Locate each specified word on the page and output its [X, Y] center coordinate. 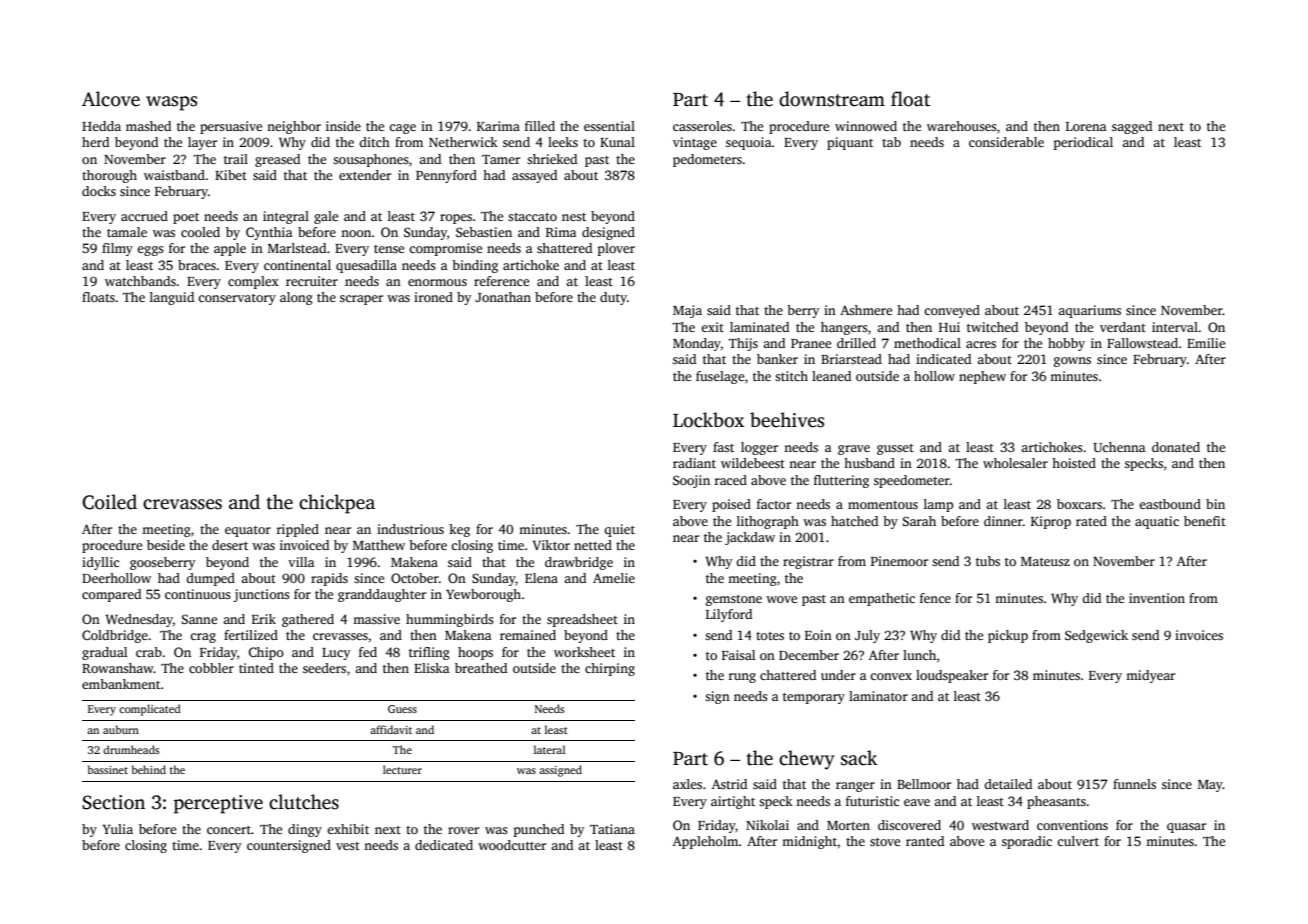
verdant [1123, 327]
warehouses [962, 126]
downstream [832, 99]
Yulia [117, 829]
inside [343, 126]
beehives [787, 420]
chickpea [337, 504]
